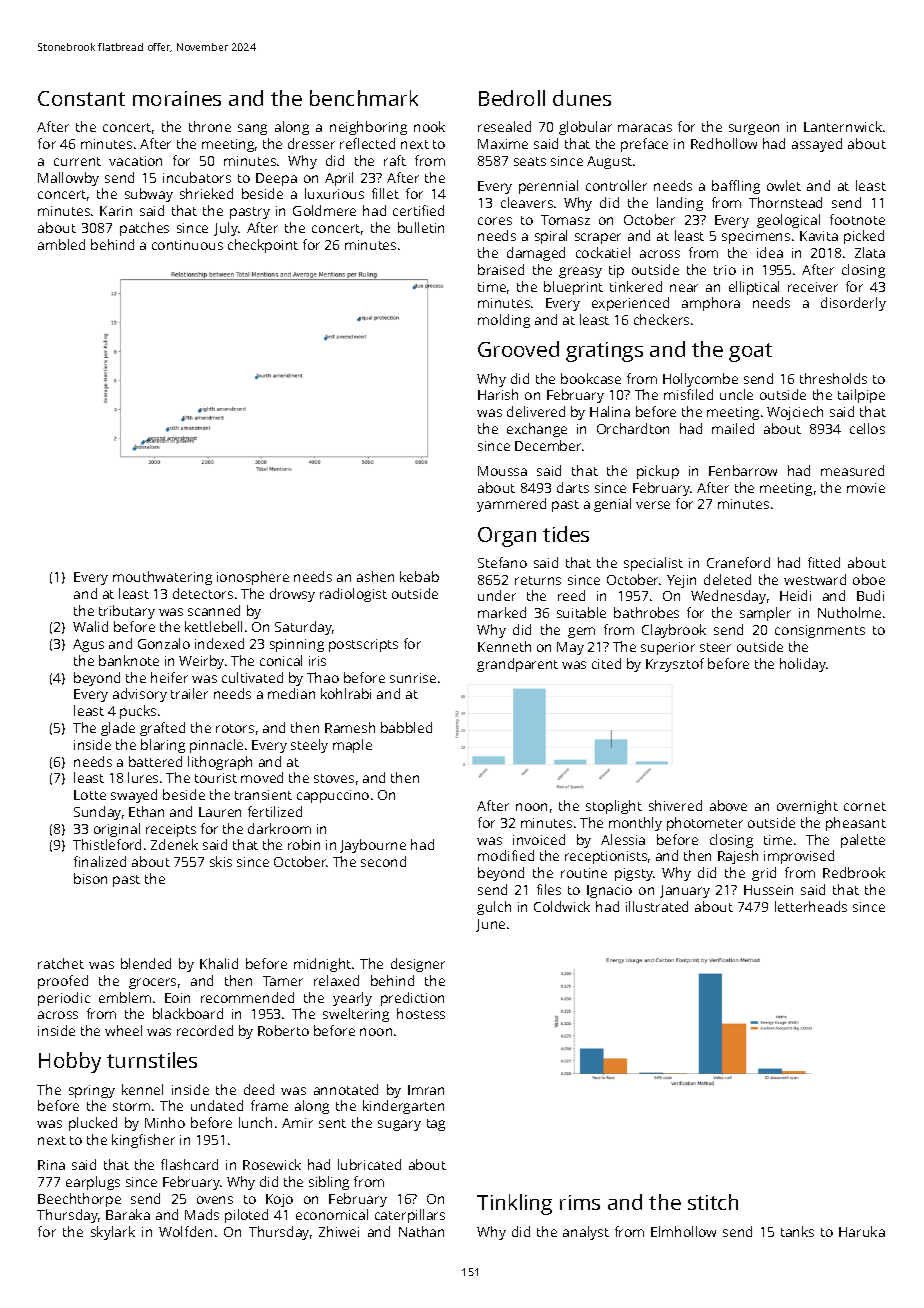  Describe the element at coordinates (833, 378) in the screenshot. I see `thresholds` at that location.
